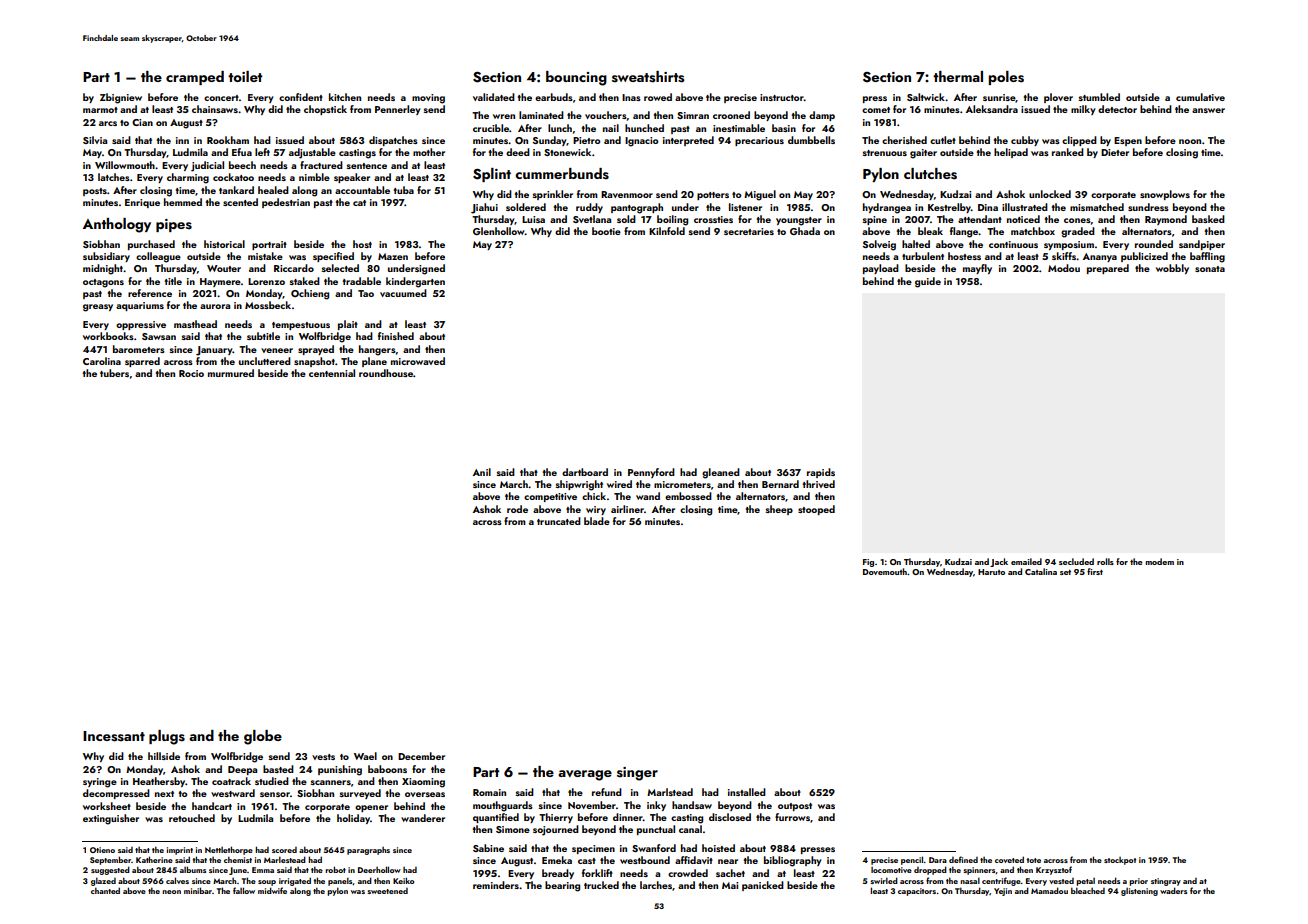  Describe the element at coordinates (1006, 78) in the document. I see `poles` at that location.
